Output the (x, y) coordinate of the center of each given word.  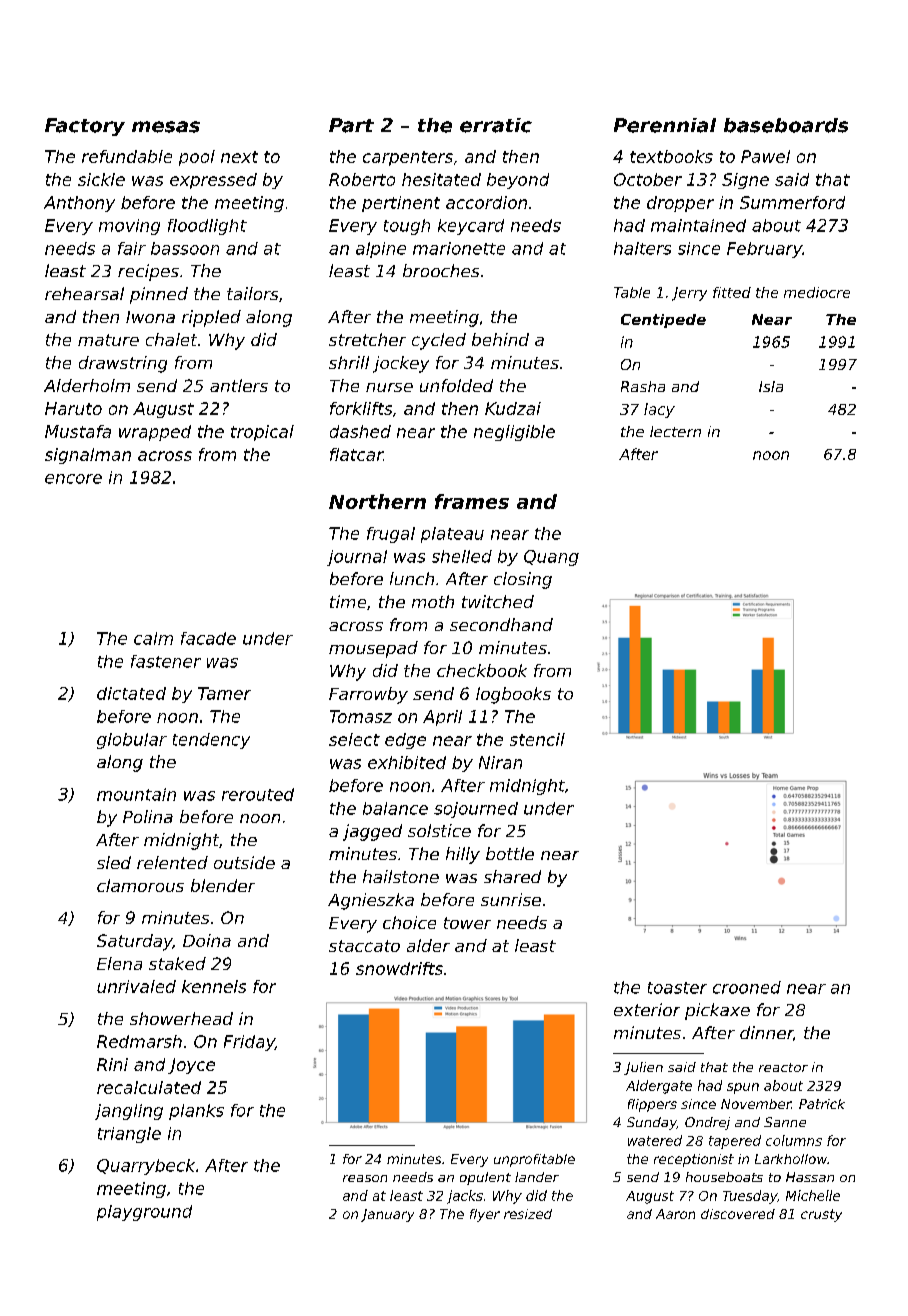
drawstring (123, 364)
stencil (537, 739)
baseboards (786, 125)
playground (144, 1213)
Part (351, 125)
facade (208, 638)
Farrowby (368, 695)
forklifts (361, 408)
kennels (214, 986)
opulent (485, 1178)
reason (365, 1178)
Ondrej (707, 1123)
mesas (166, 127)
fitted (732, 292)
